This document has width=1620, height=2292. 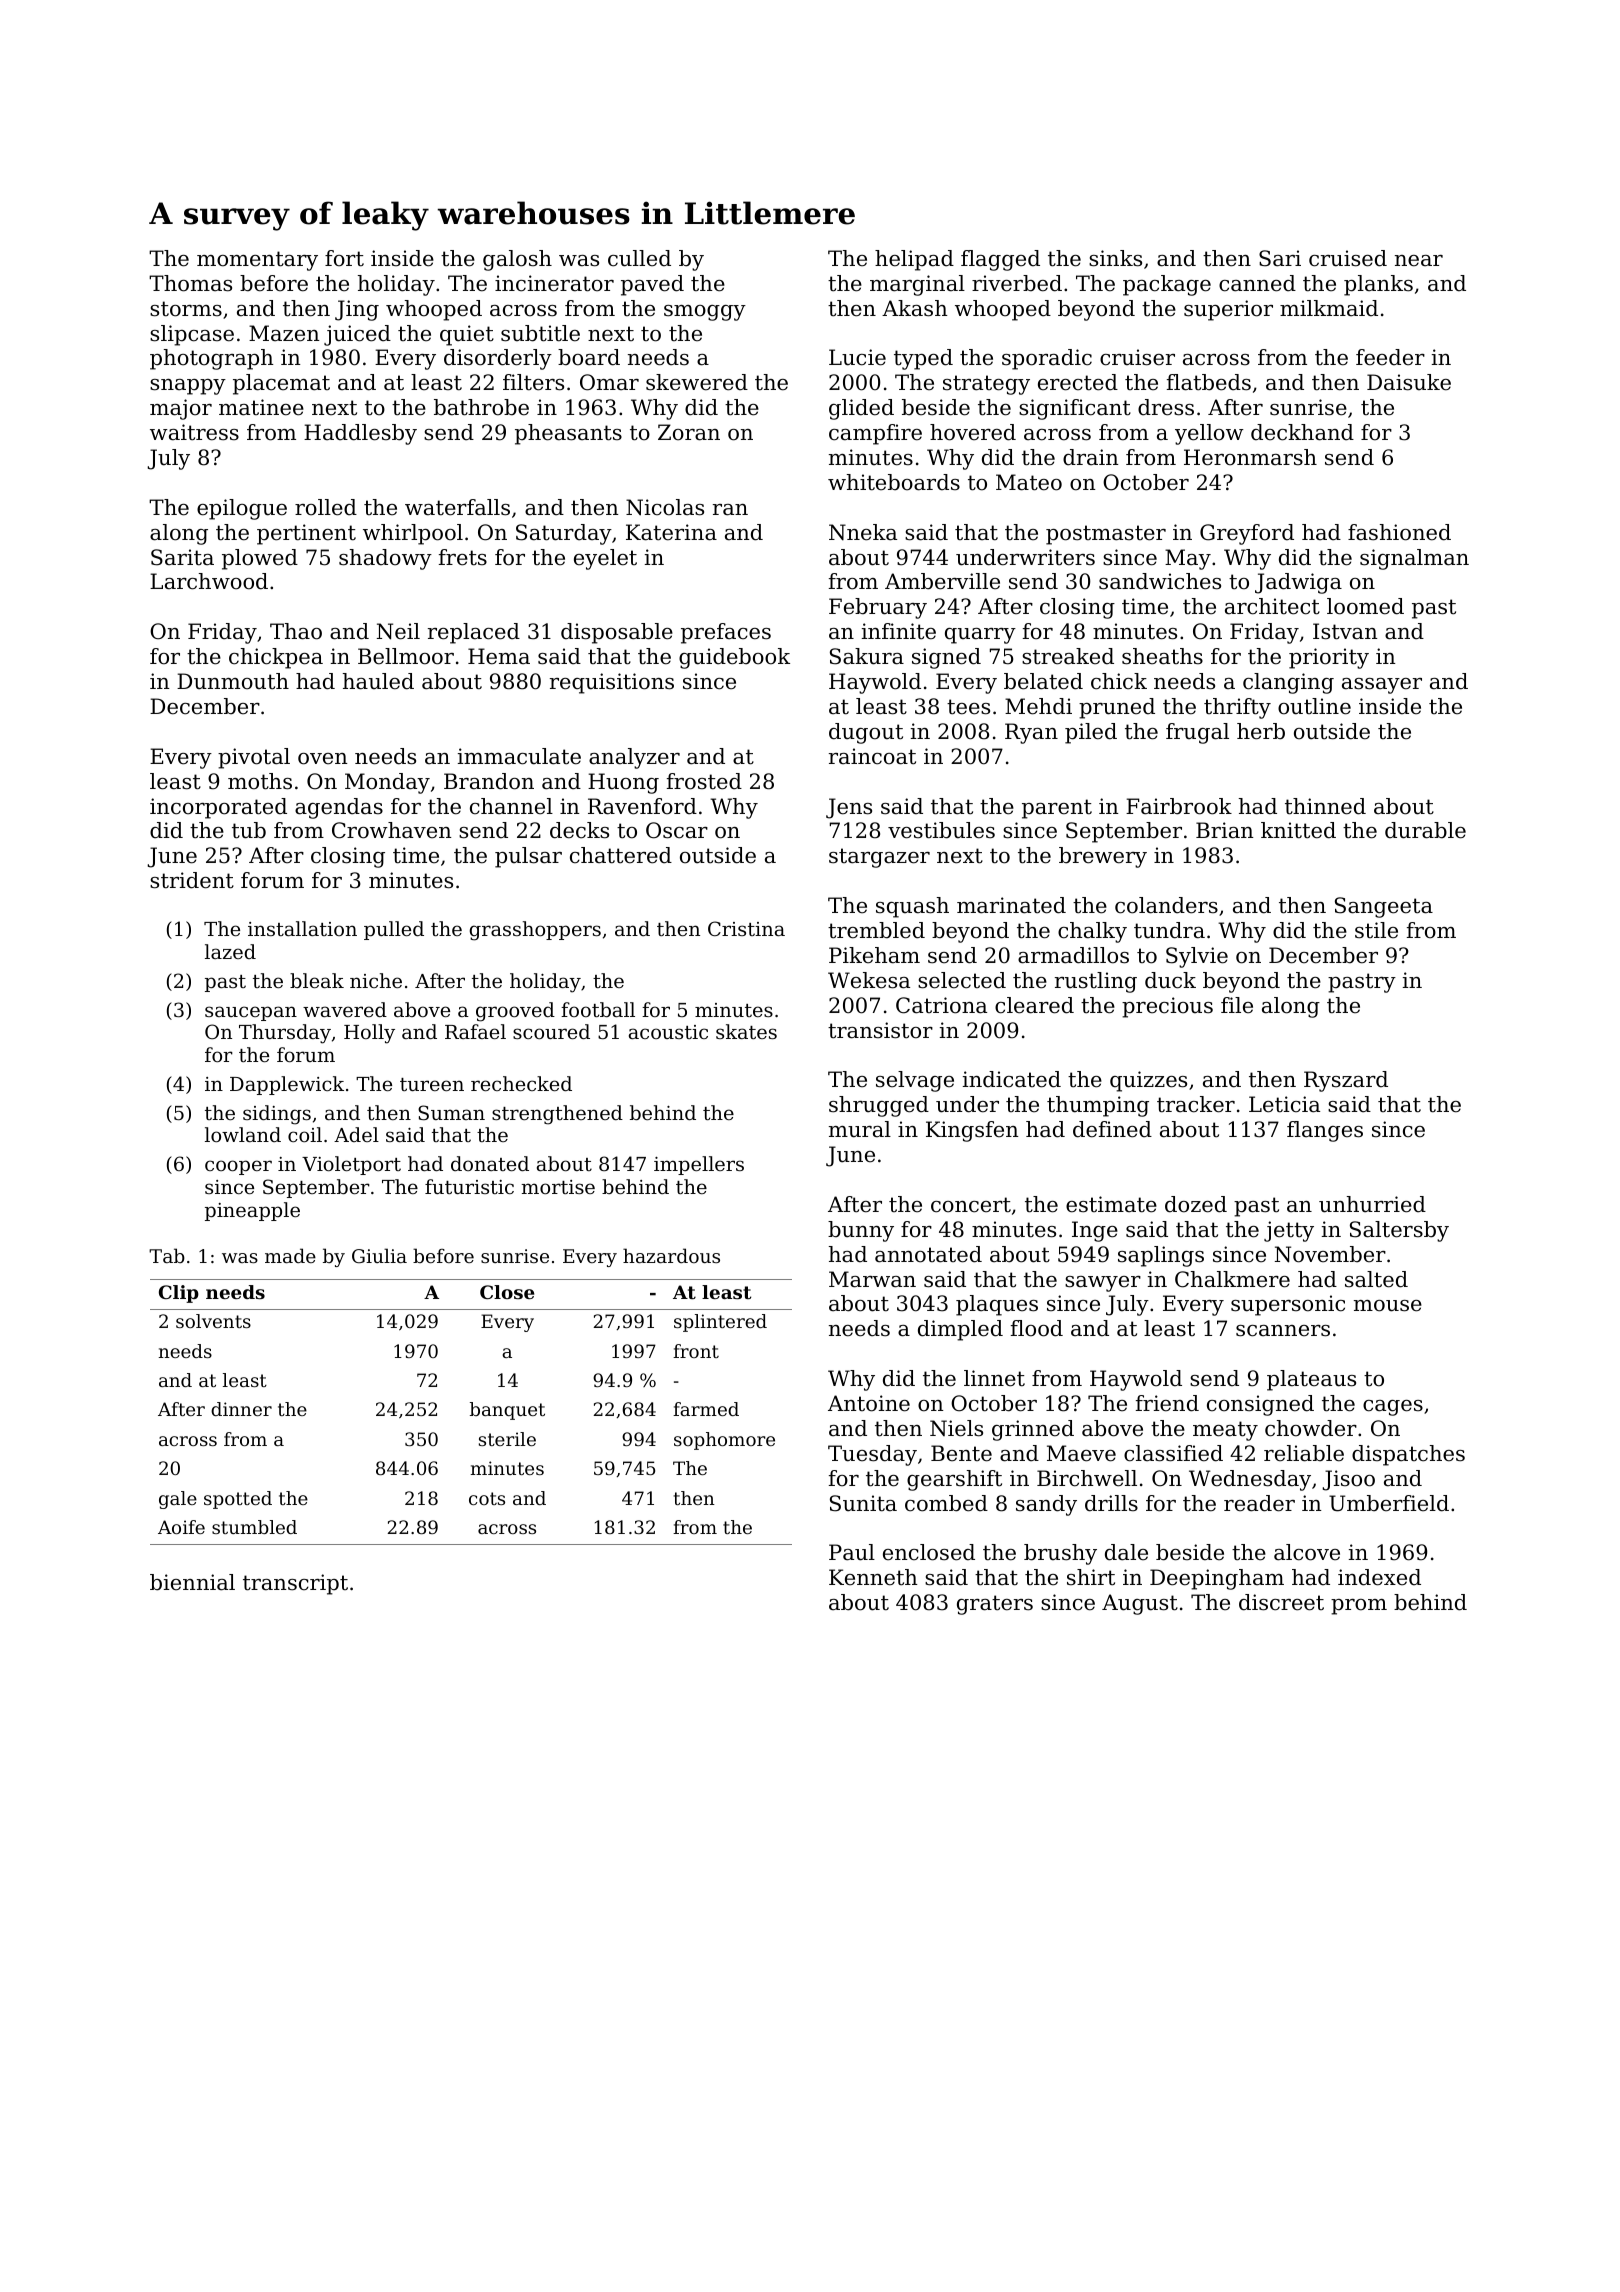 I want to click on reader, so click(x=1259, y=1503).
